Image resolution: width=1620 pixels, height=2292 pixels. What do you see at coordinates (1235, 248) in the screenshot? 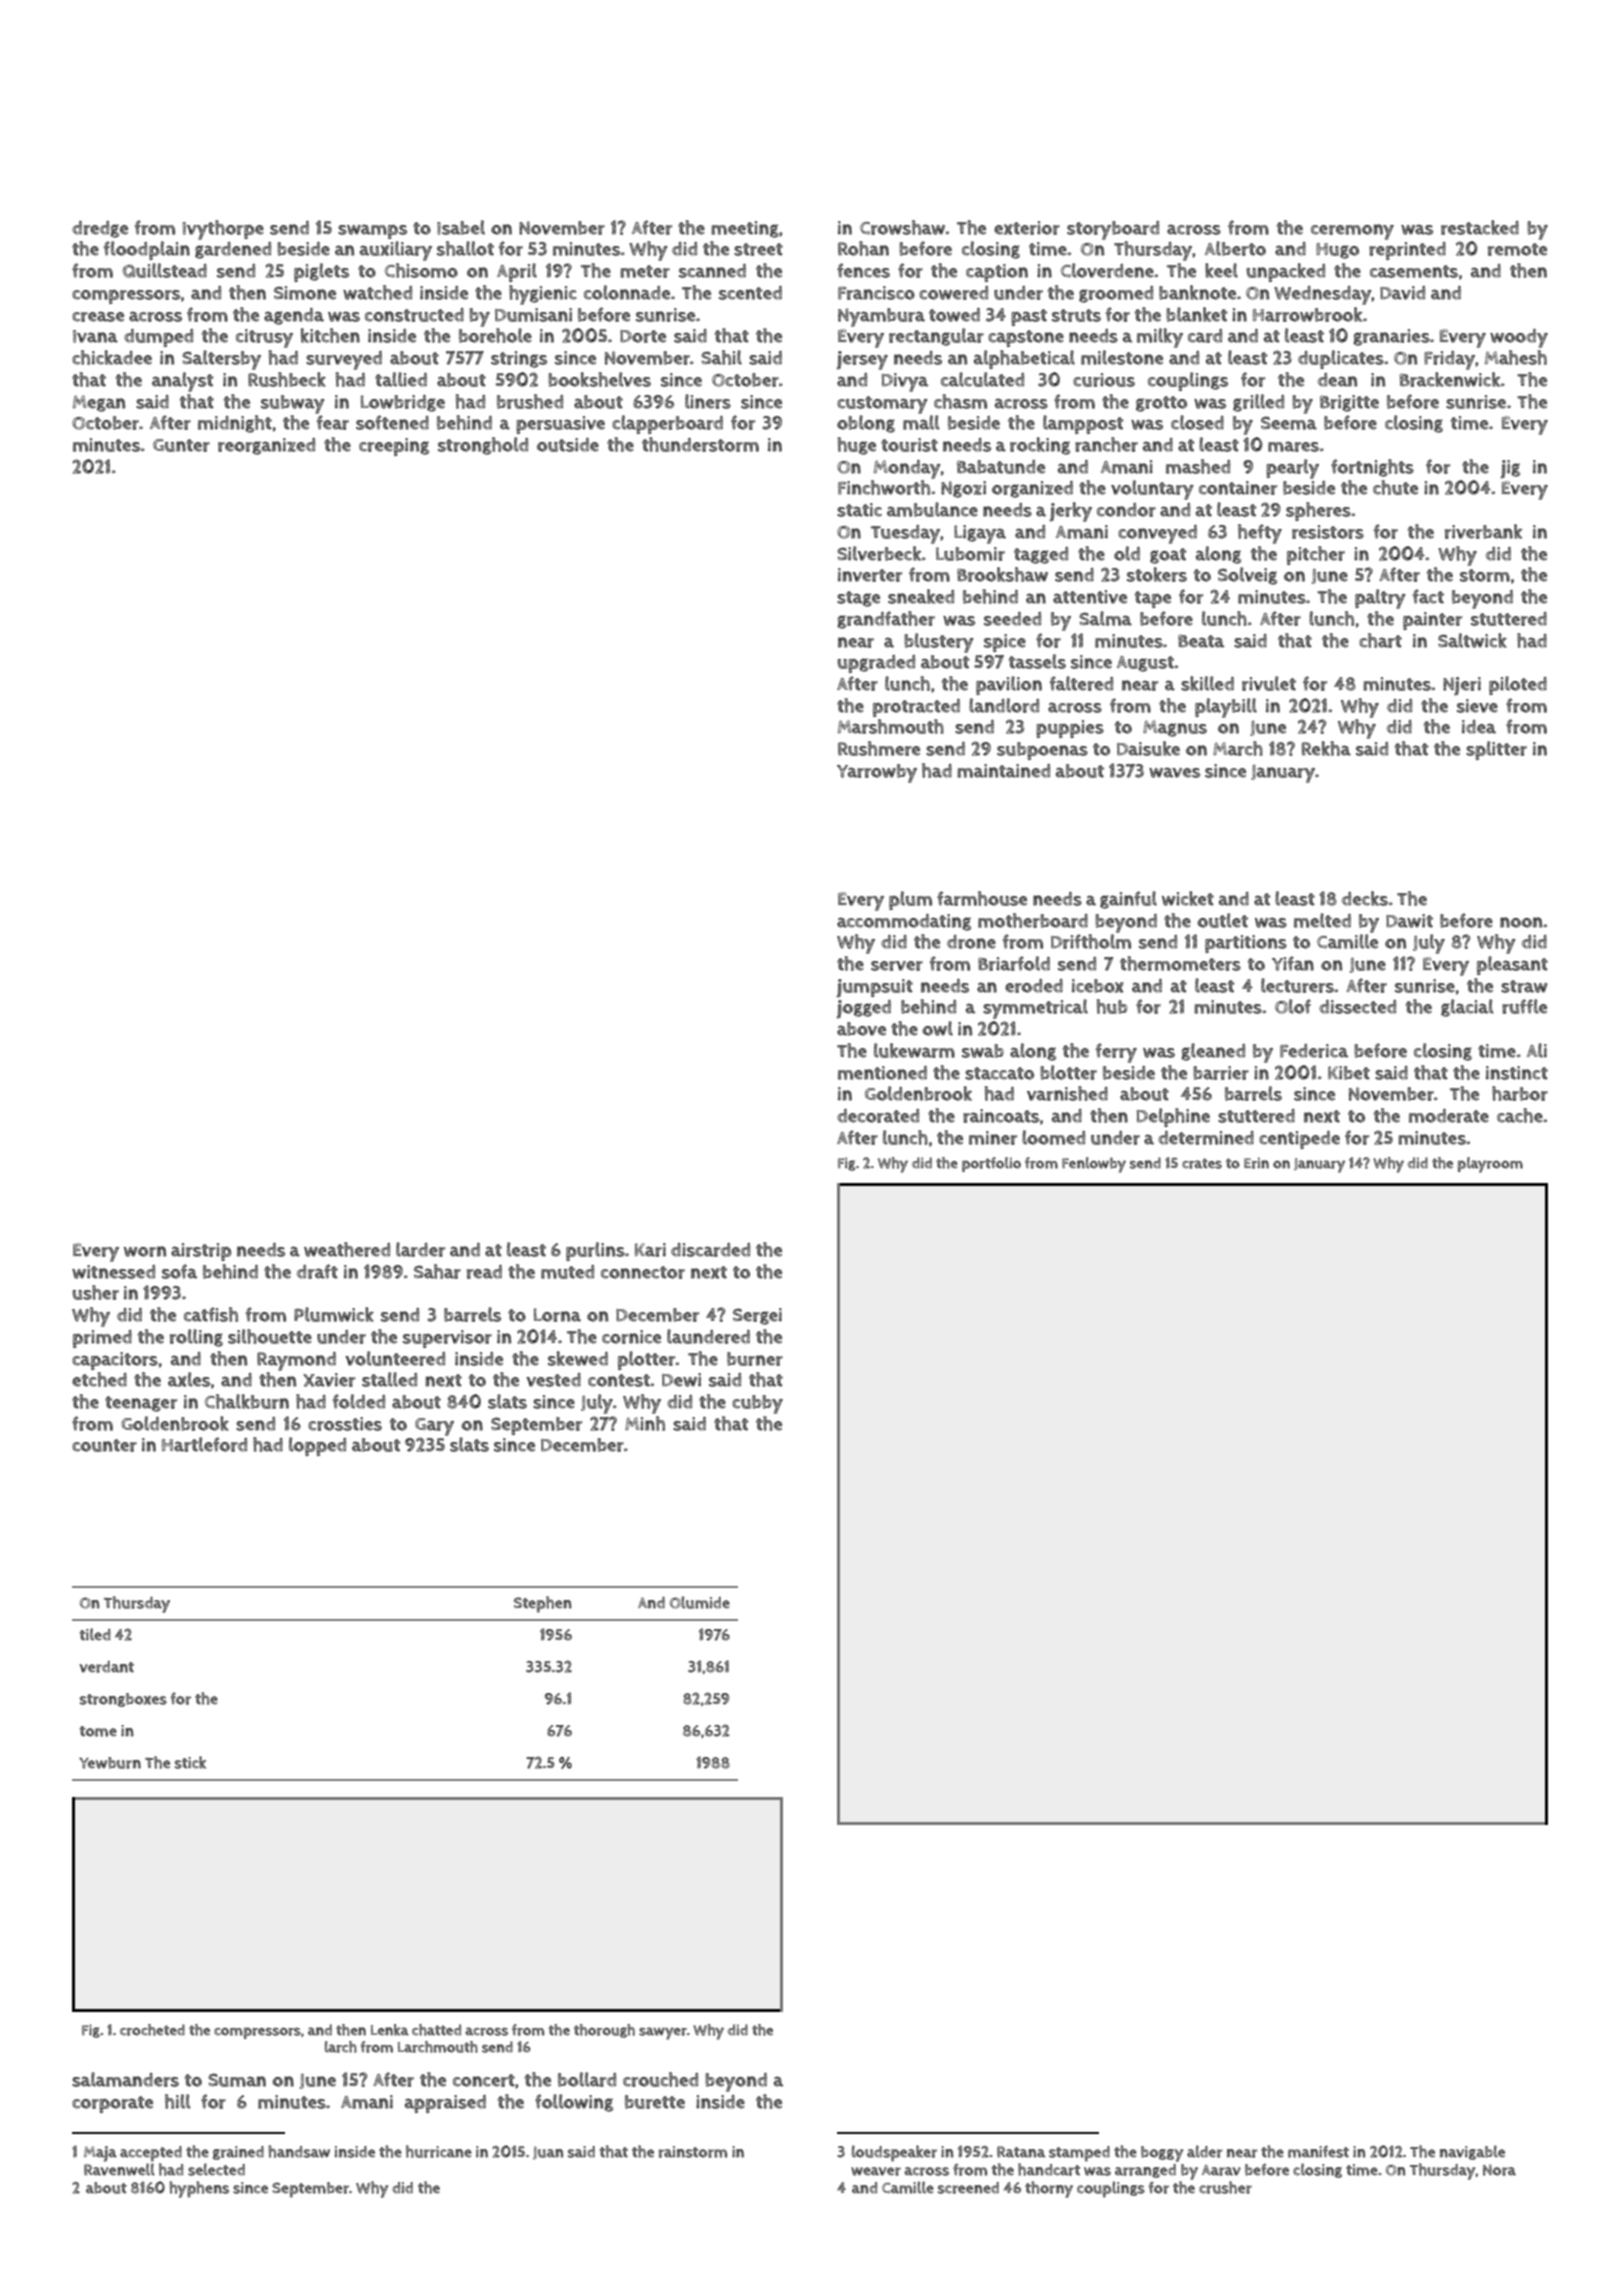
I see `Alberto` at bounding box center [1235, 248].
